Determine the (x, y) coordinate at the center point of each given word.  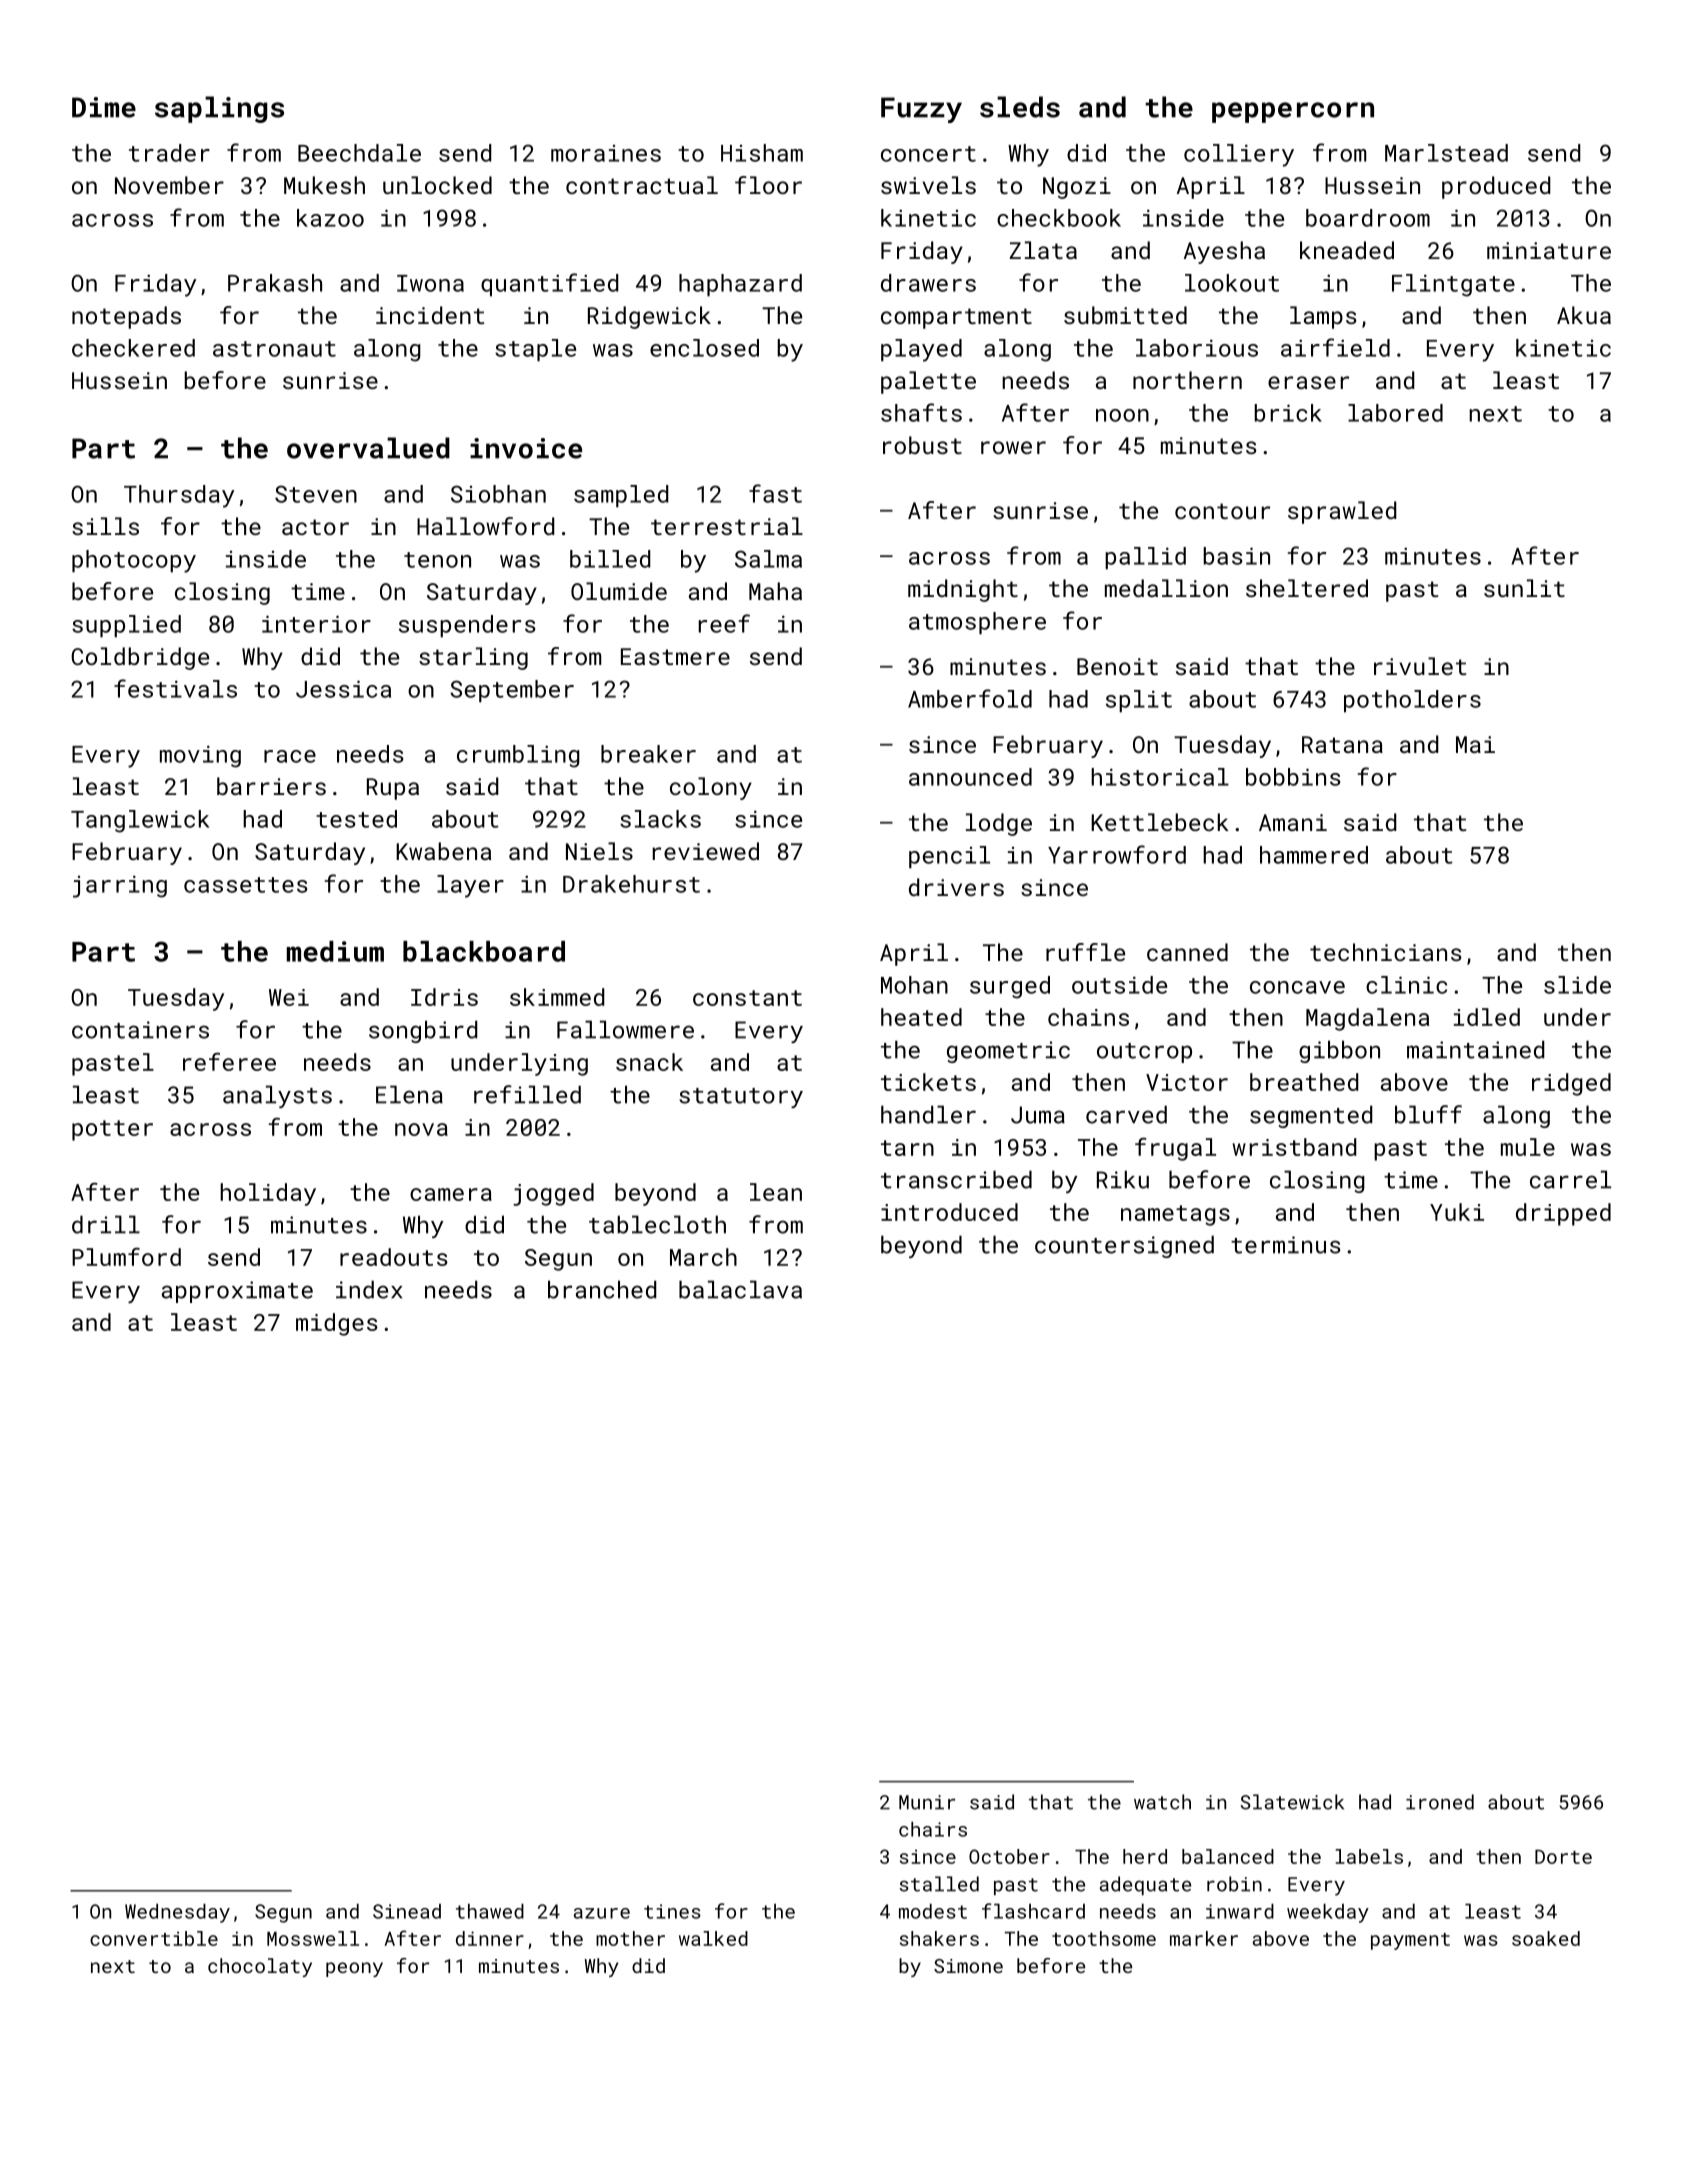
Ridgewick (649, 317)
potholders (1412, 701)
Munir (927, 1802)
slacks (660, 819)
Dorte (1563, 1857)
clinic (1406, 985)
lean (776, 1192)
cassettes (245, 885)
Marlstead (1446, 153)
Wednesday (177, 1913)
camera (451, 1194)
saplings (219, 109)
